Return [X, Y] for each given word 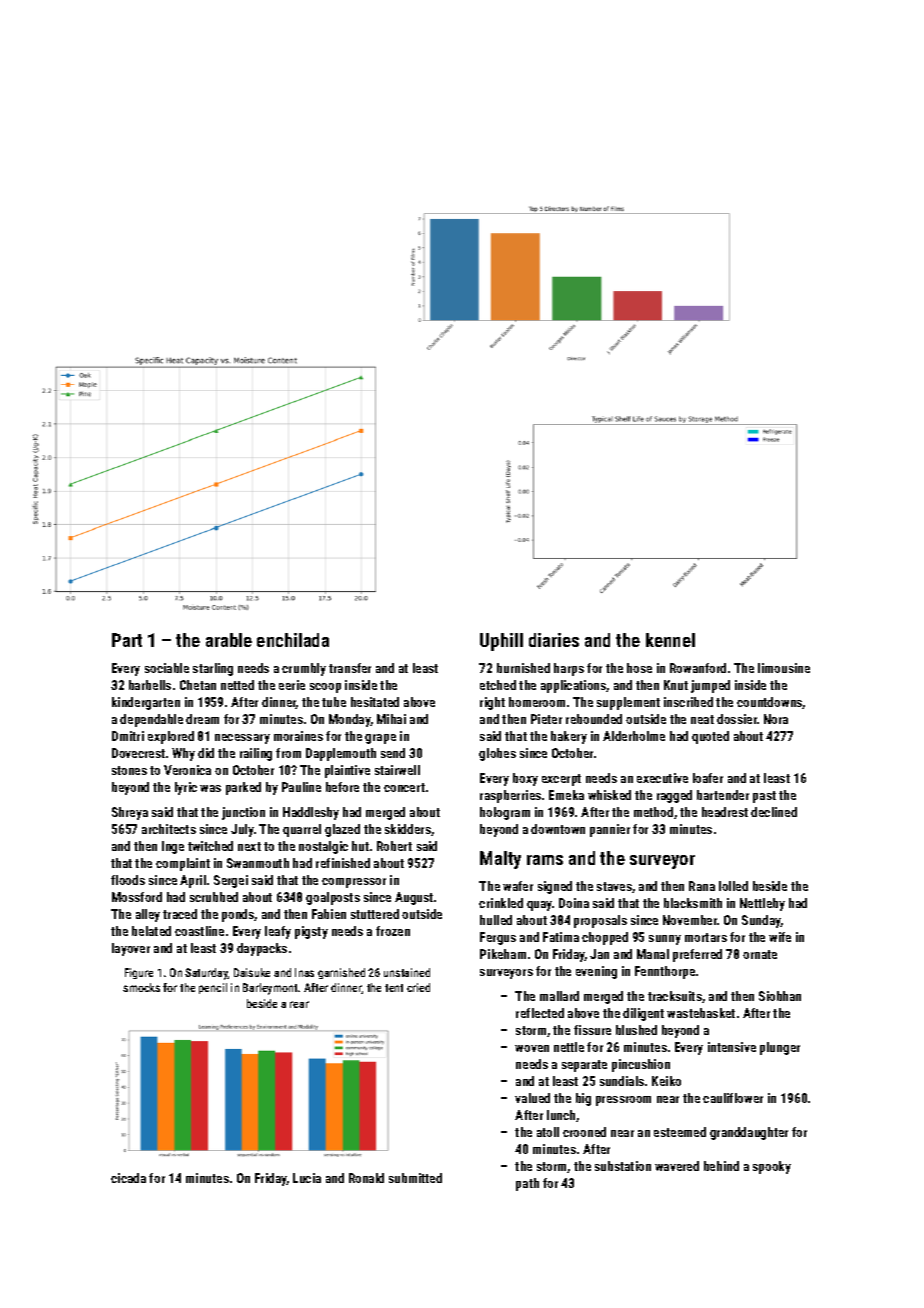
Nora [776, 719]
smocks [141, 987]
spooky [772, 1167]
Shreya [130, 813]
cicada [128, 1178]
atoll [548, 1132]
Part [127, 640]
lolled [733, 886]
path [527, 1184]
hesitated [375, 702]
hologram [505, 813]
